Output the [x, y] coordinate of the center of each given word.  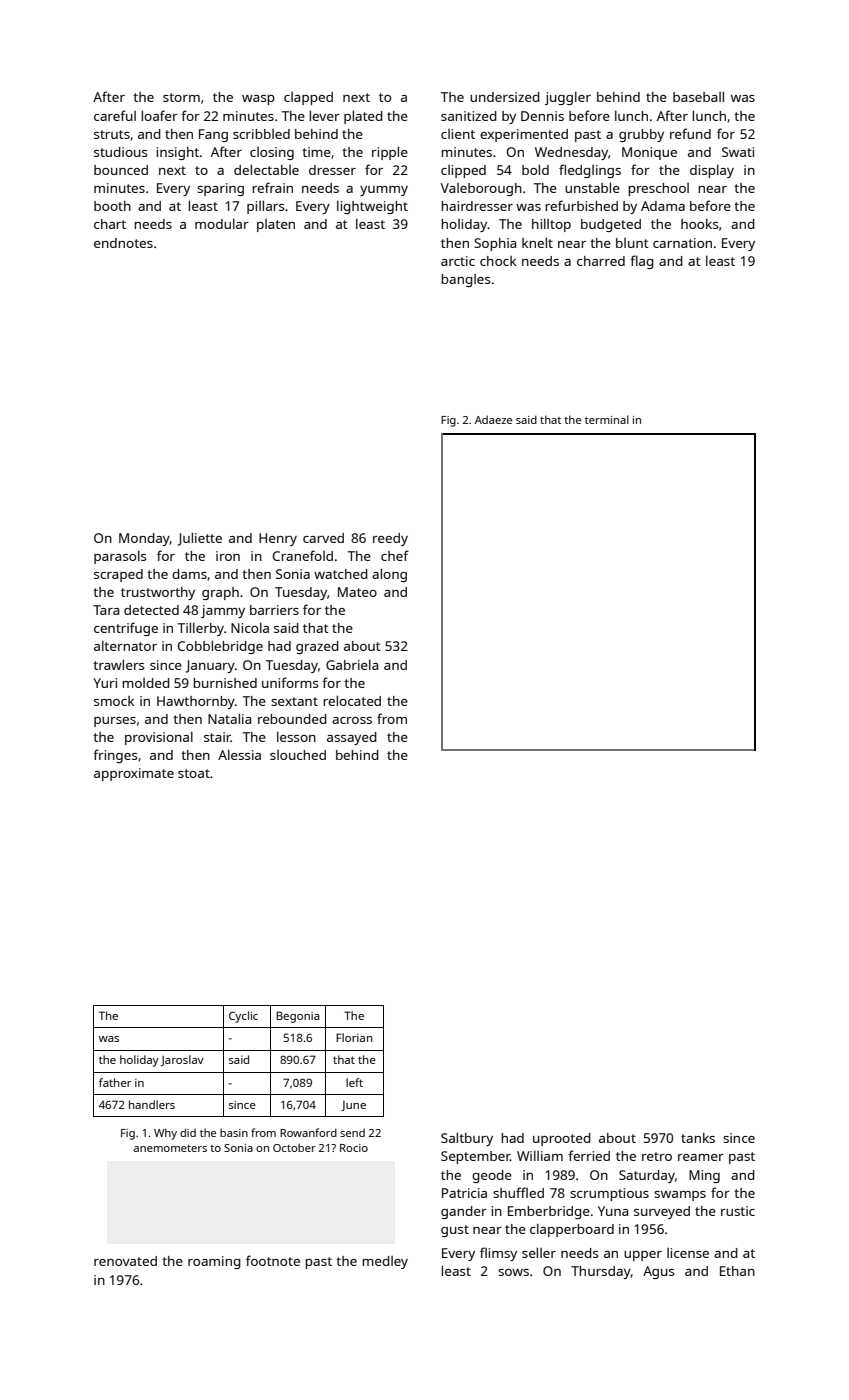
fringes [115, 756]
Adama [663, 206]
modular [222, 223]
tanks [698, 1138]
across [352, 720]
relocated [352, 700]
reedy [390, 539]
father [115, 1082]
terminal [607, 419]
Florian [354, 1037]
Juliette [199, 539]
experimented [524, 135]
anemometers [170, 1148]
